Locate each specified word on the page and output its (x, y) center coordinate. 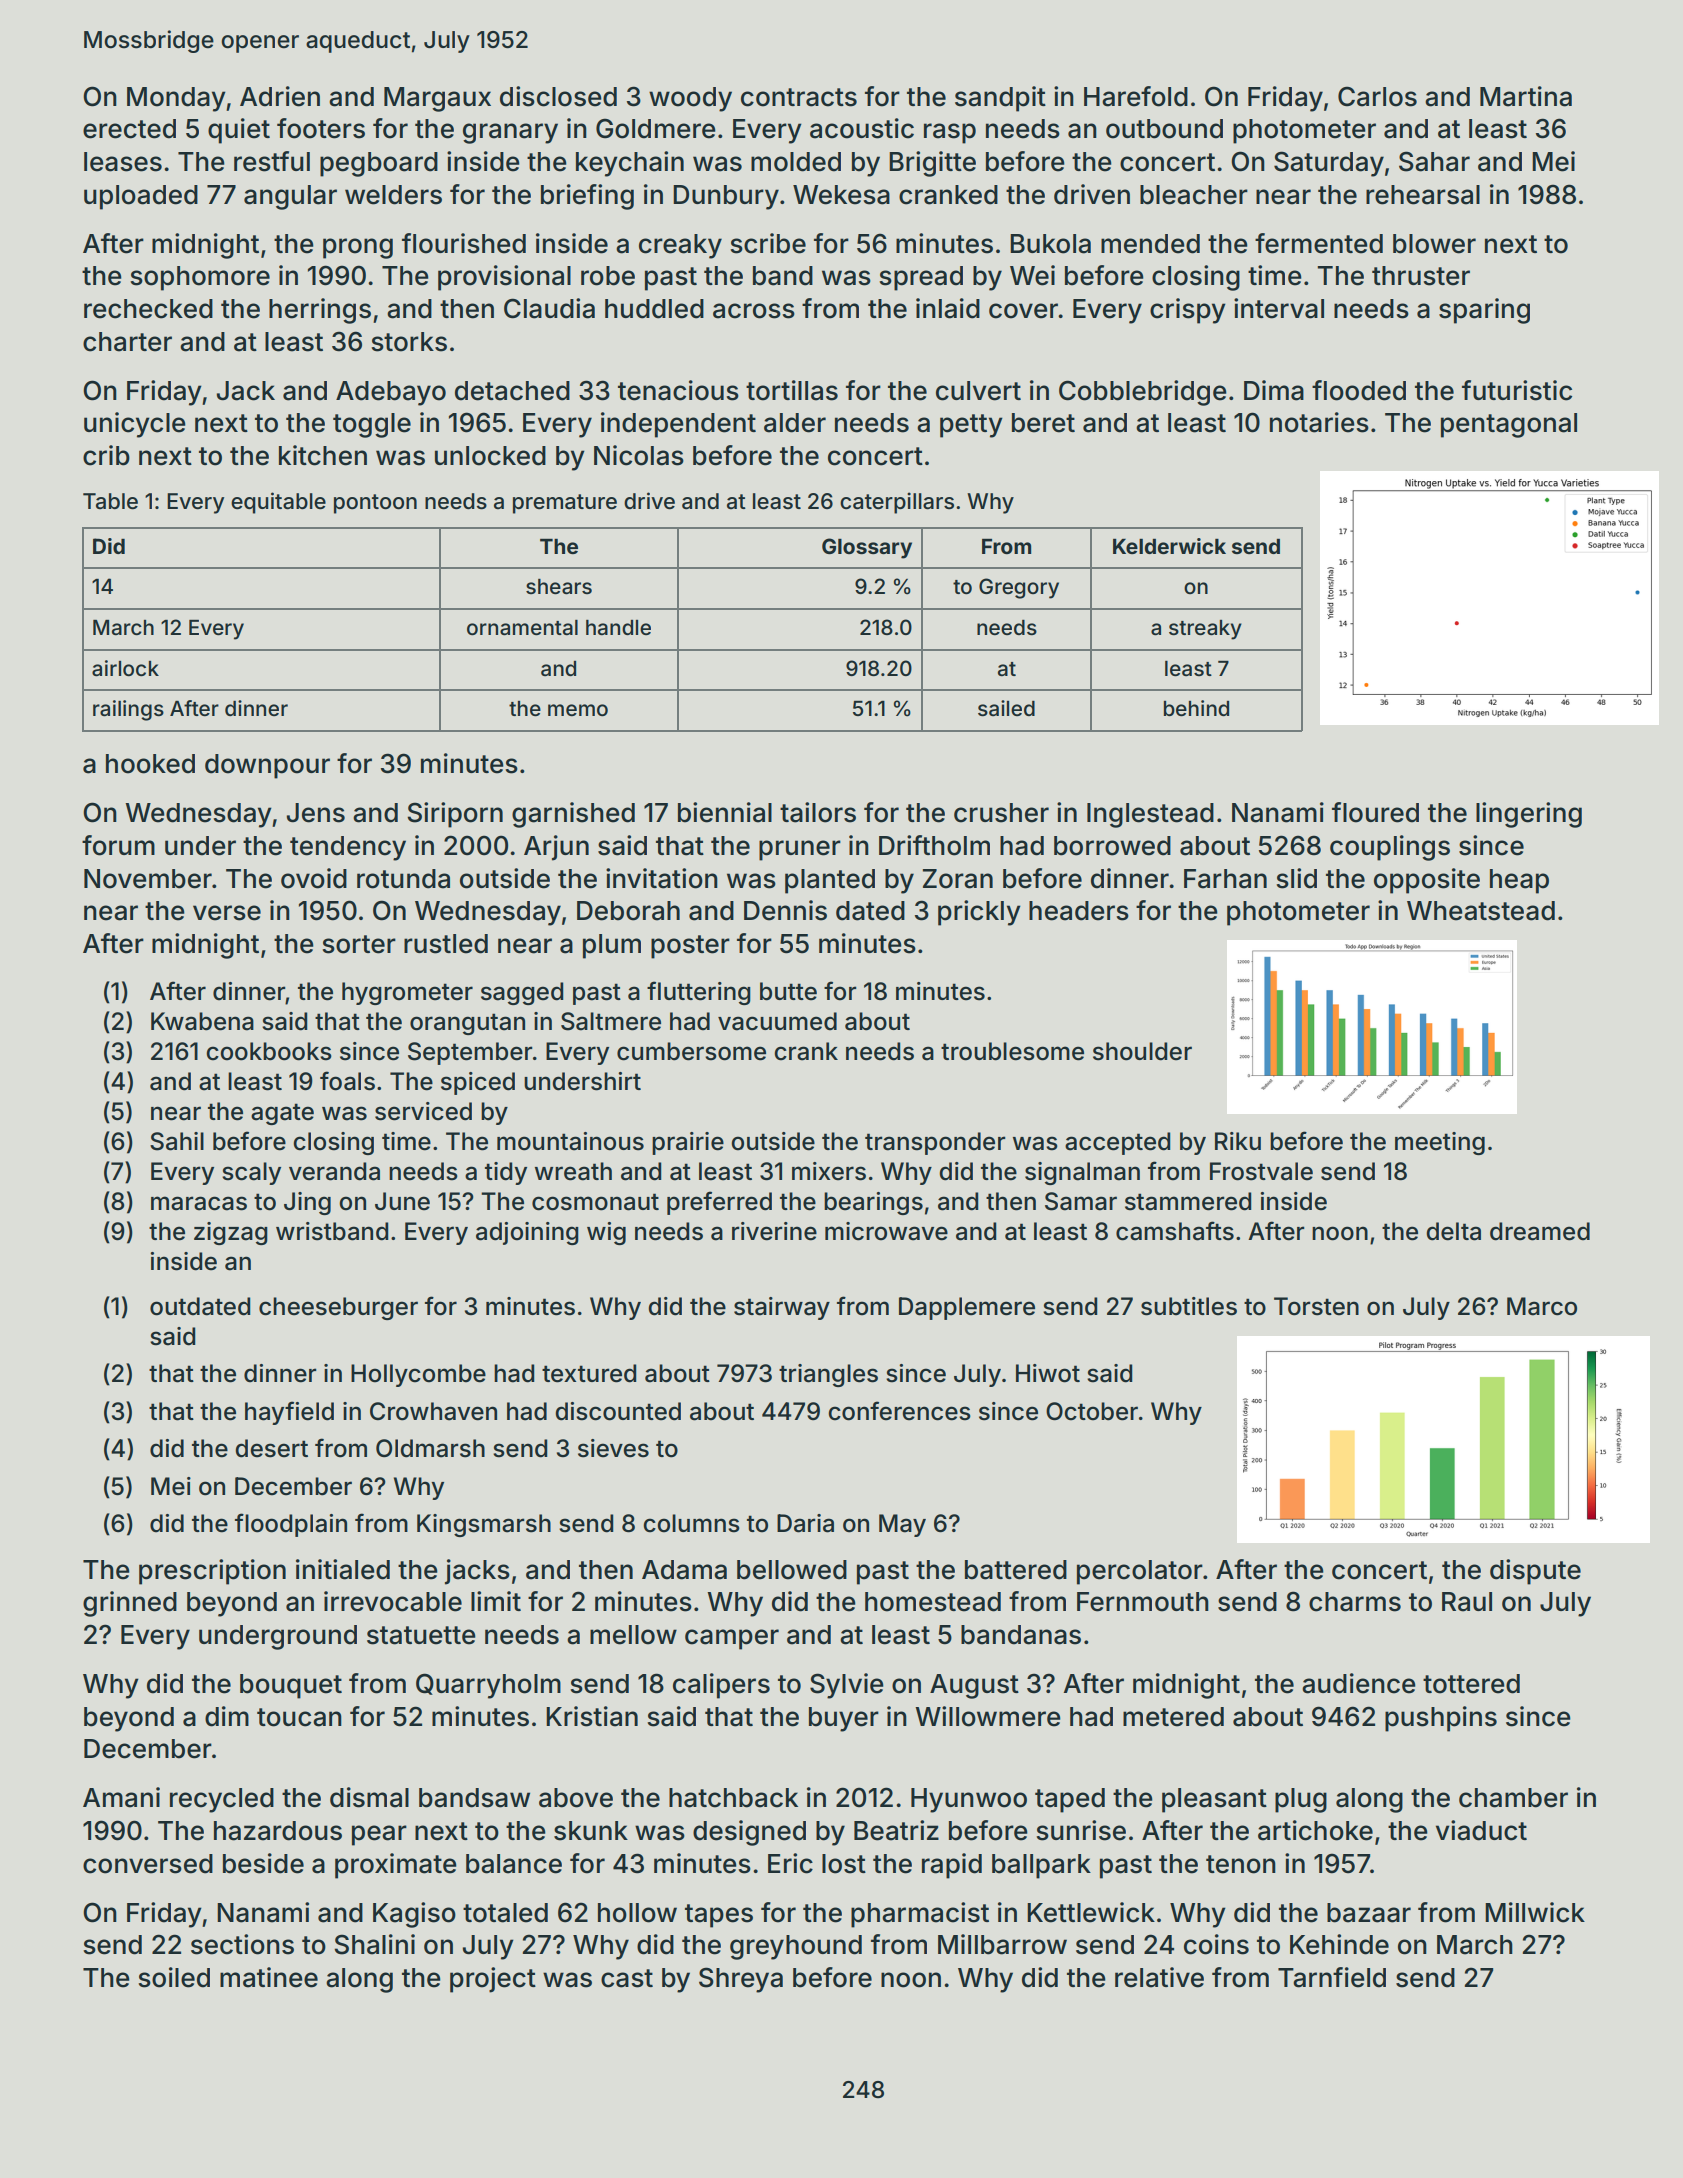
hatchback (733, 1798)
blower (1434, 244)
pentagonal (1509, 425)
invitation (662, 878)
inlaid (948, 308)
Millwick (1535, 1912)
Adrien (280, 96)
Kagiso (414, 1915)
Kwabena (202, 1021)
